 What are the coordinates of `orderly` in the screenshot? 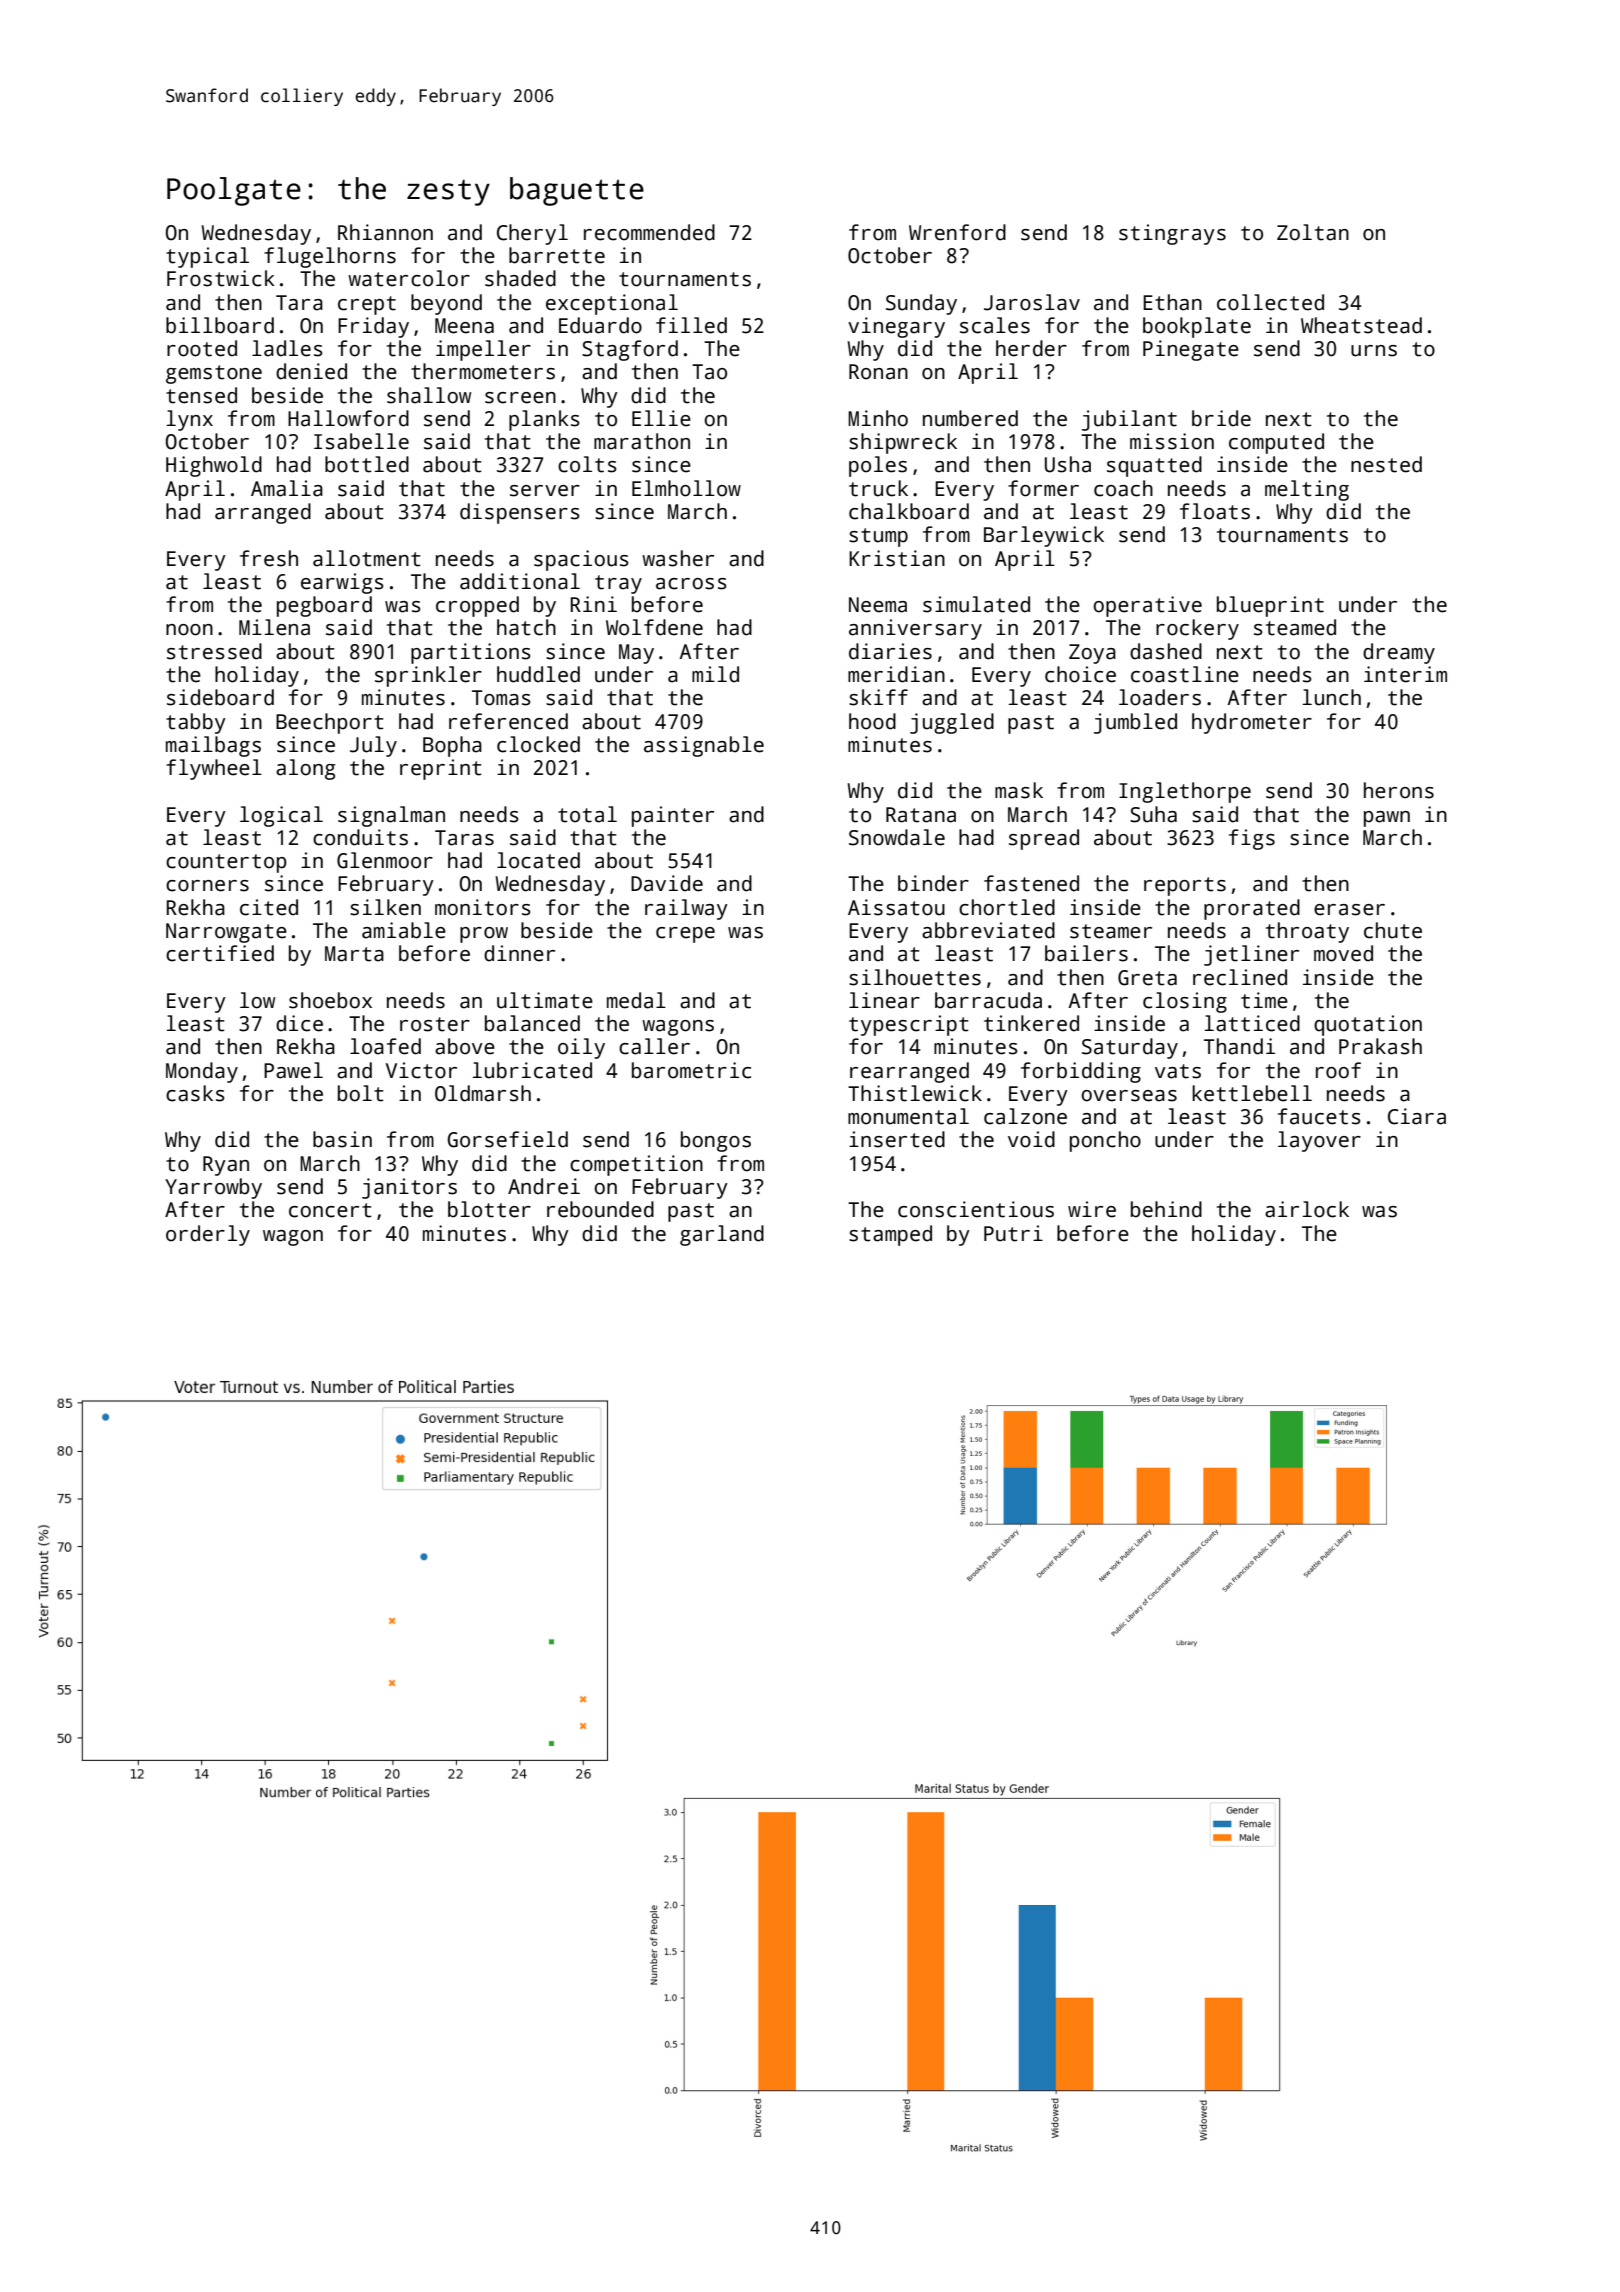 It's located at (208, 1235).
